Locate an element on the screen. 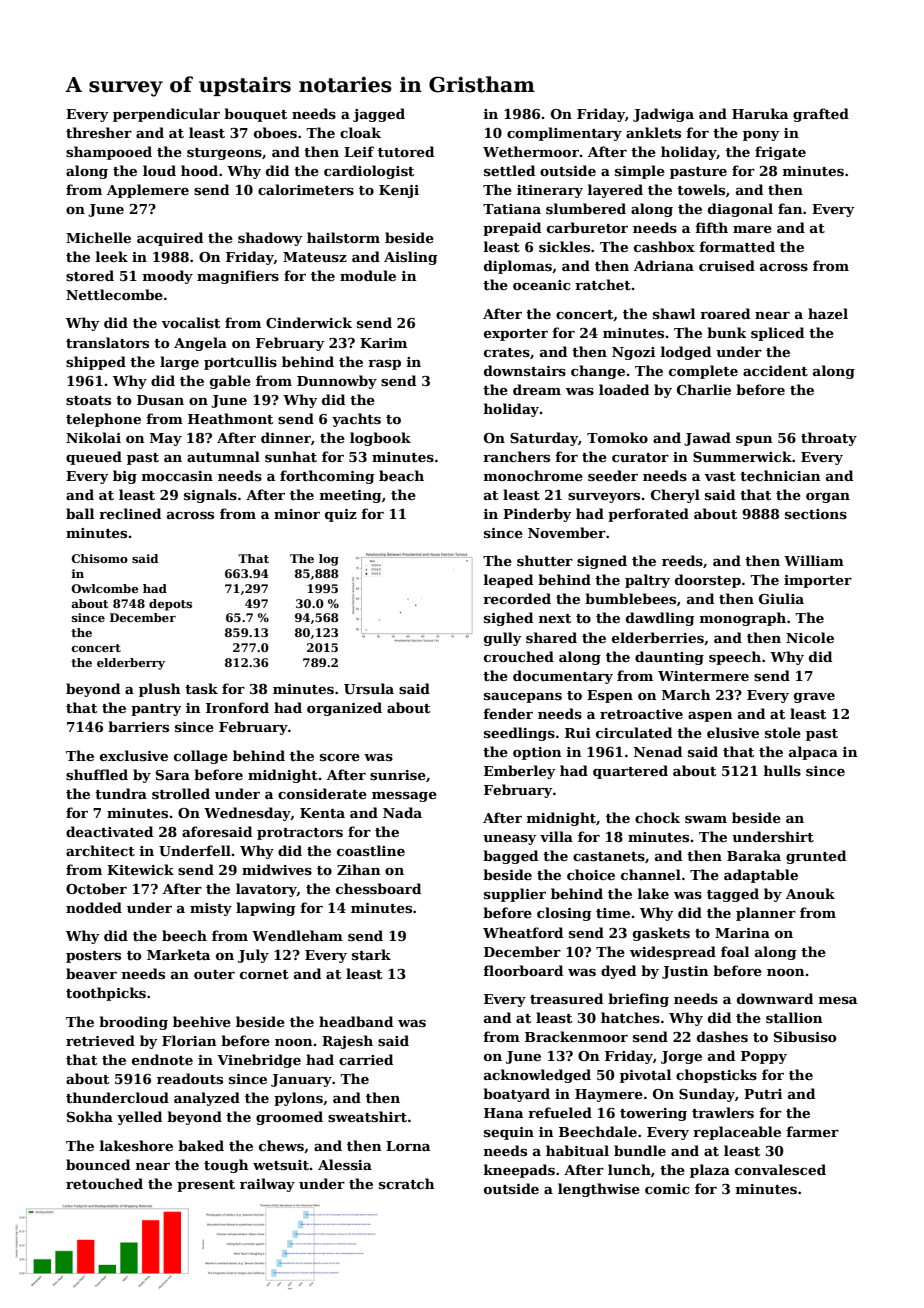 Image resolution: width=924 pixels, height=1308 pixels. spliced is located at coordinates (777, 334).
